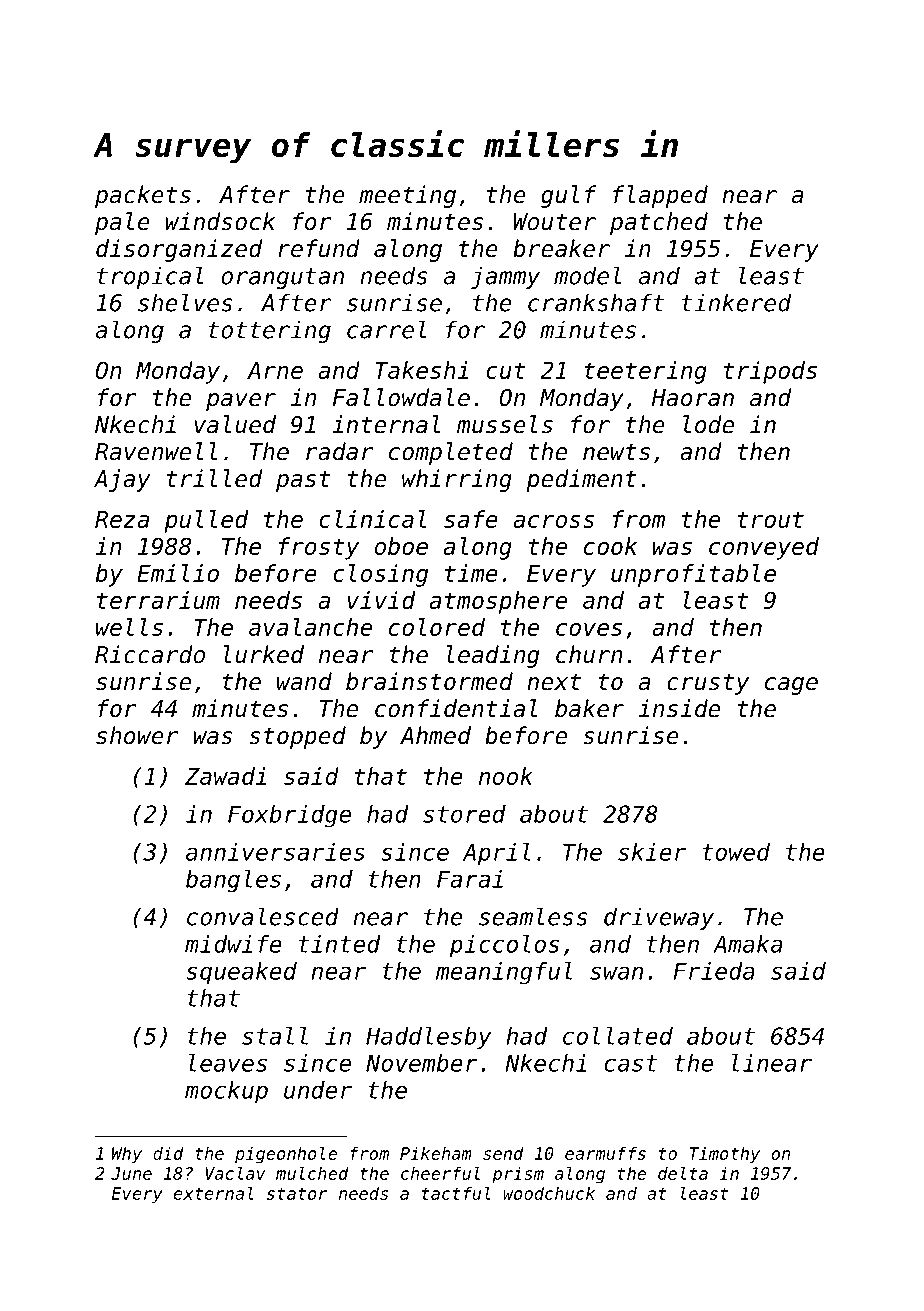 The width and height of the screenshot is (924, 1311). Describe the element at coordinates (401, 397) in the screenshot. I see `Fallowdale` at that location.
